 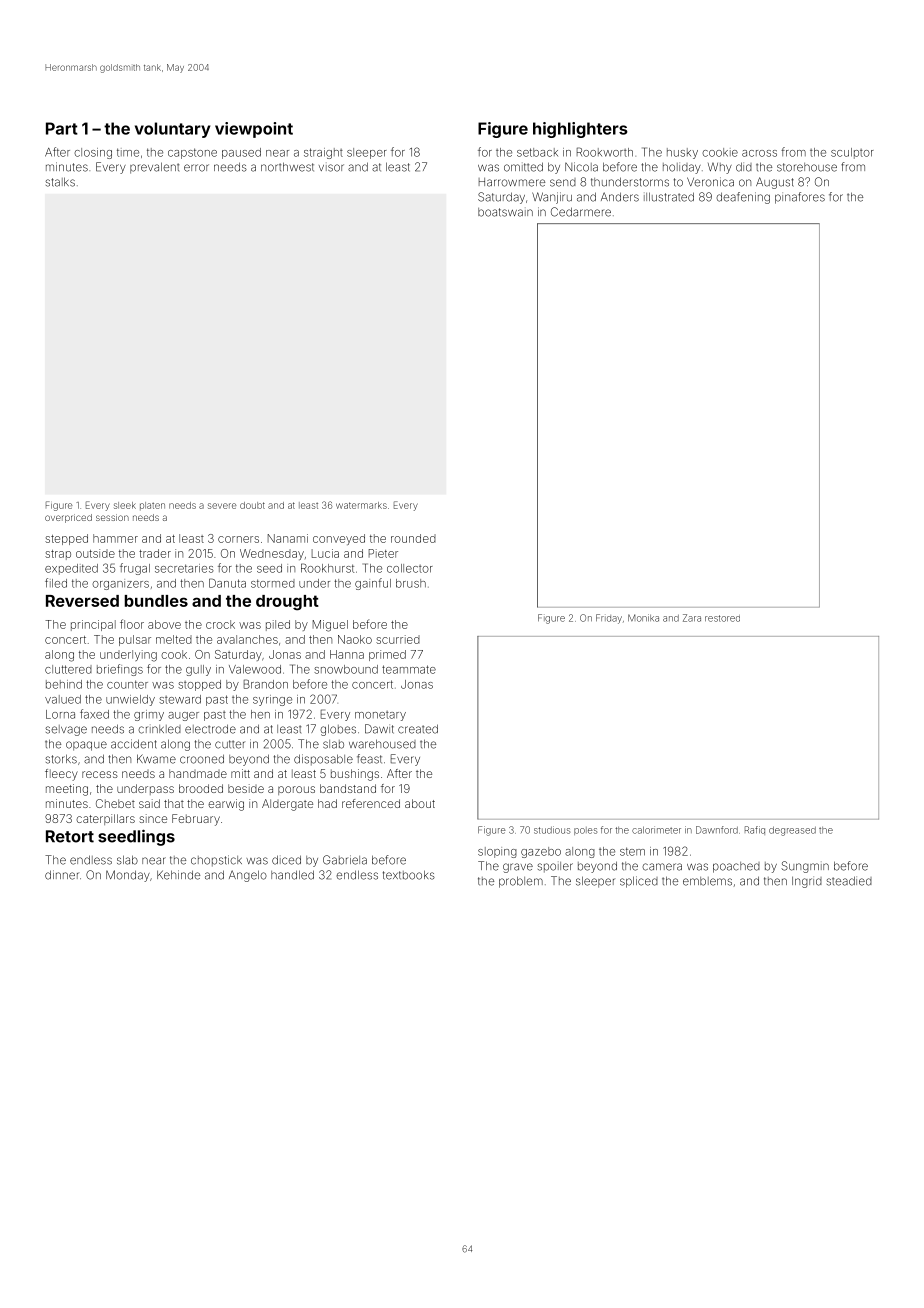 What do you see at coordinates (68, 669) in the image?
I see `cluttered` at bounding box center [68, 669].
